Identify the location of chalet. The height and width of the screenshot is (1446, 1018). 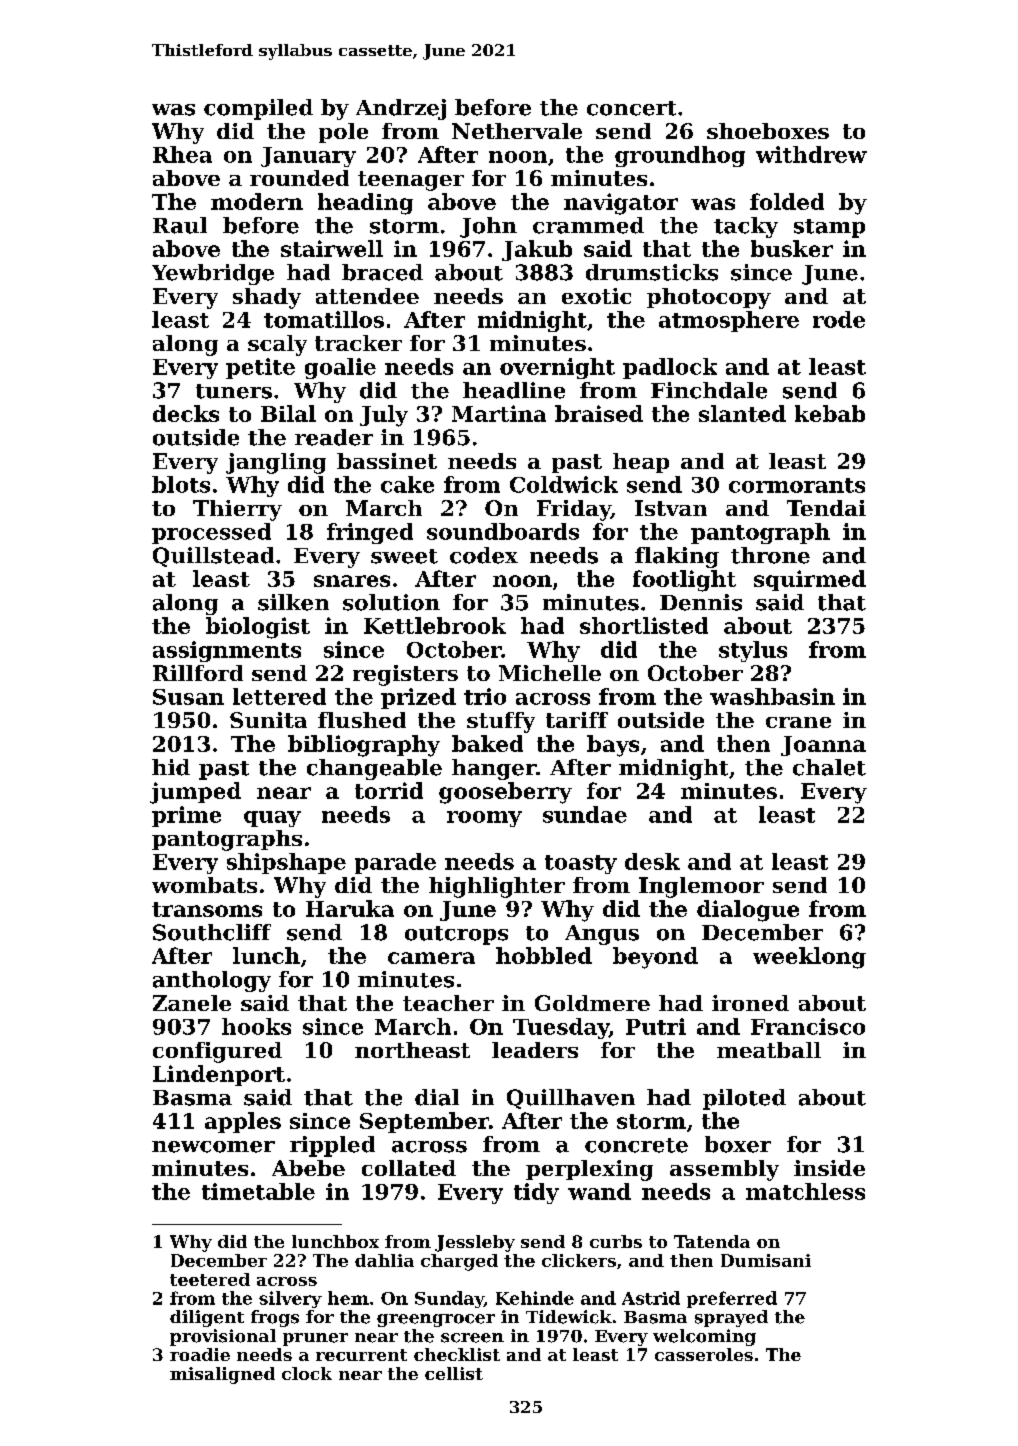
(829, 767).
